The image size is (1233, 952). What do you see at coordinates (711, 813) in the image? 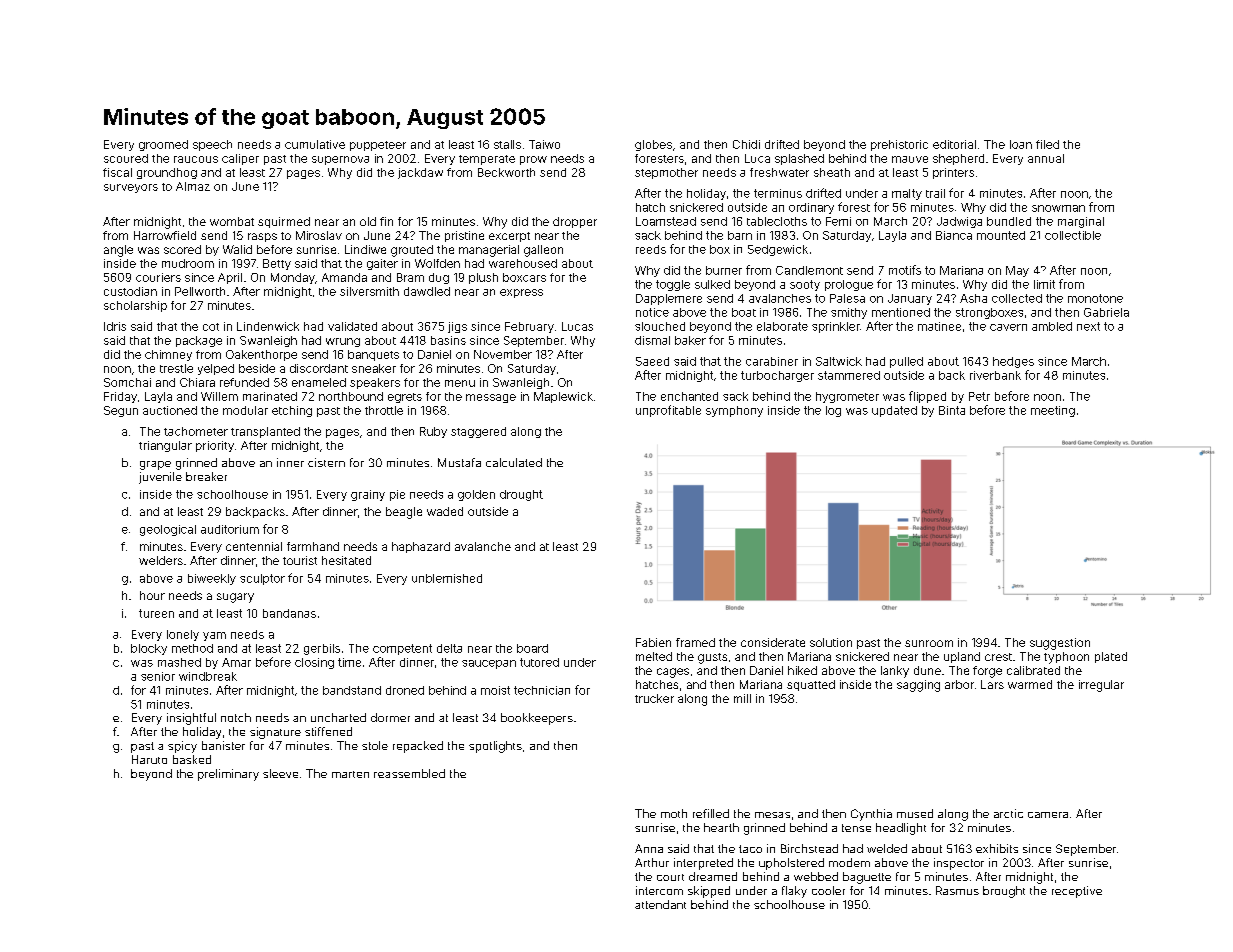
I see `refilled` at bounding box center [711, 813].
